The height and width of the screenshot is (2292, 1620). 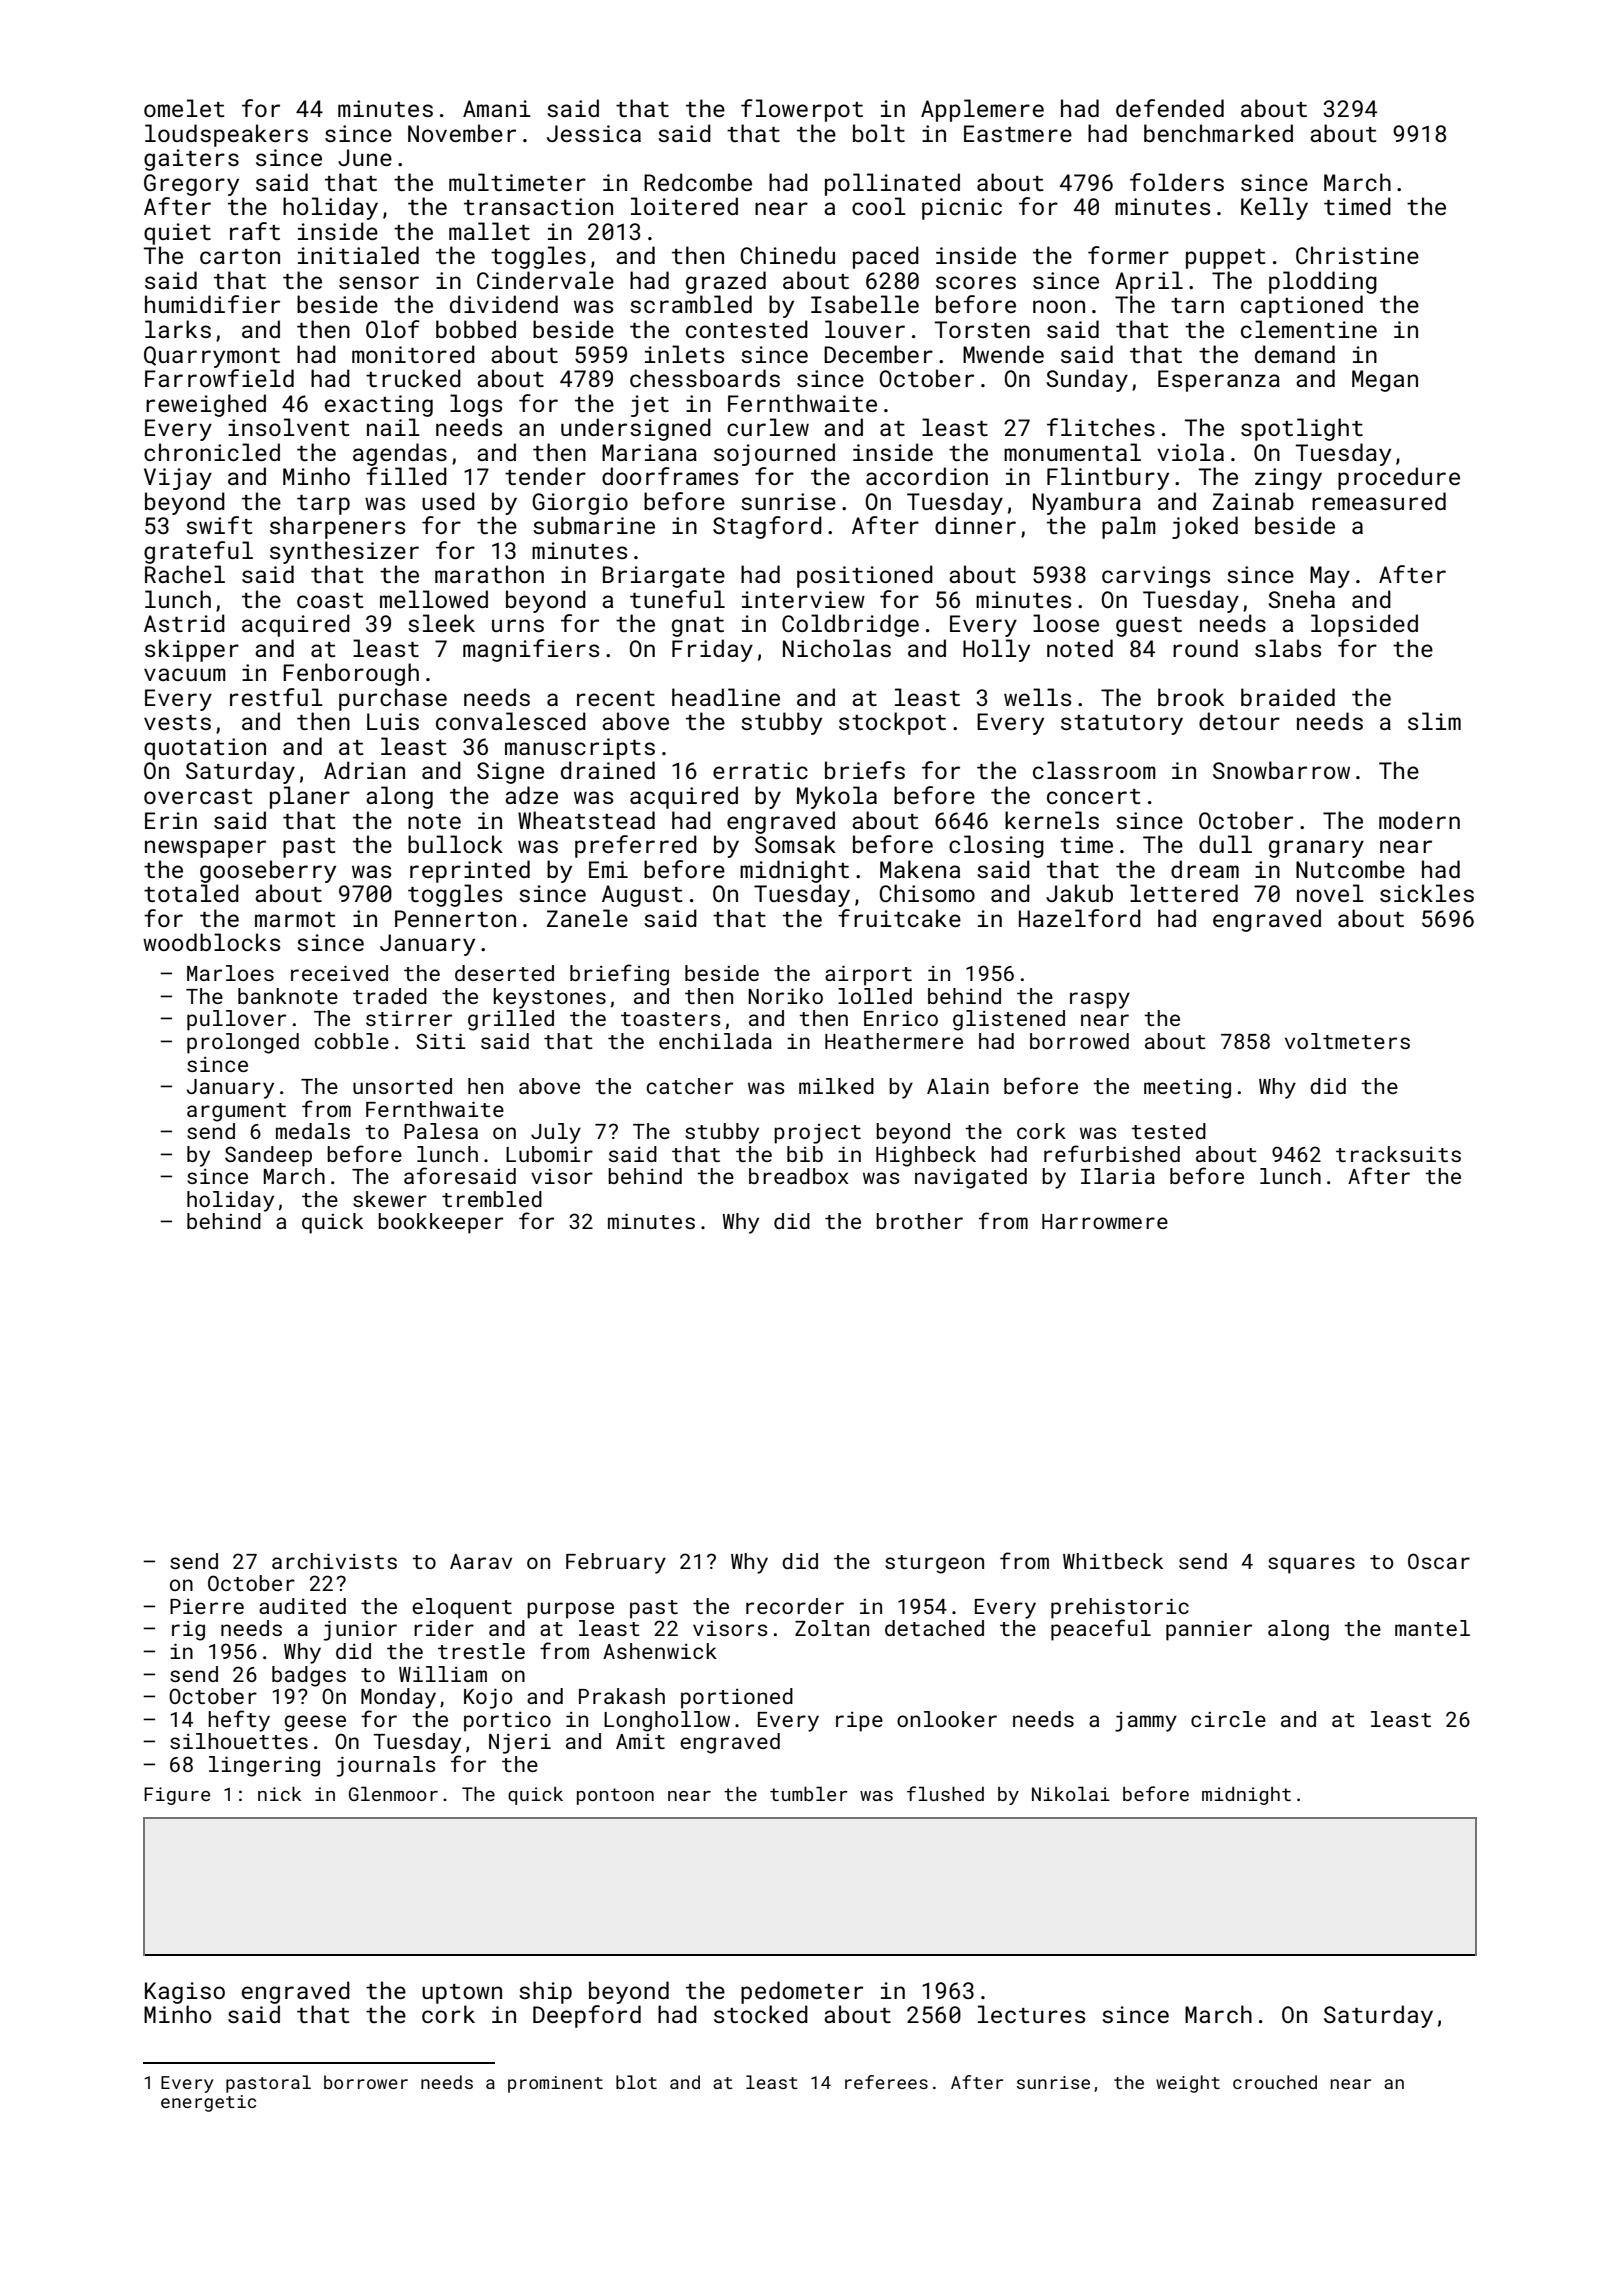 I want to click on benchmarked, so click(x=1218, y=133).
